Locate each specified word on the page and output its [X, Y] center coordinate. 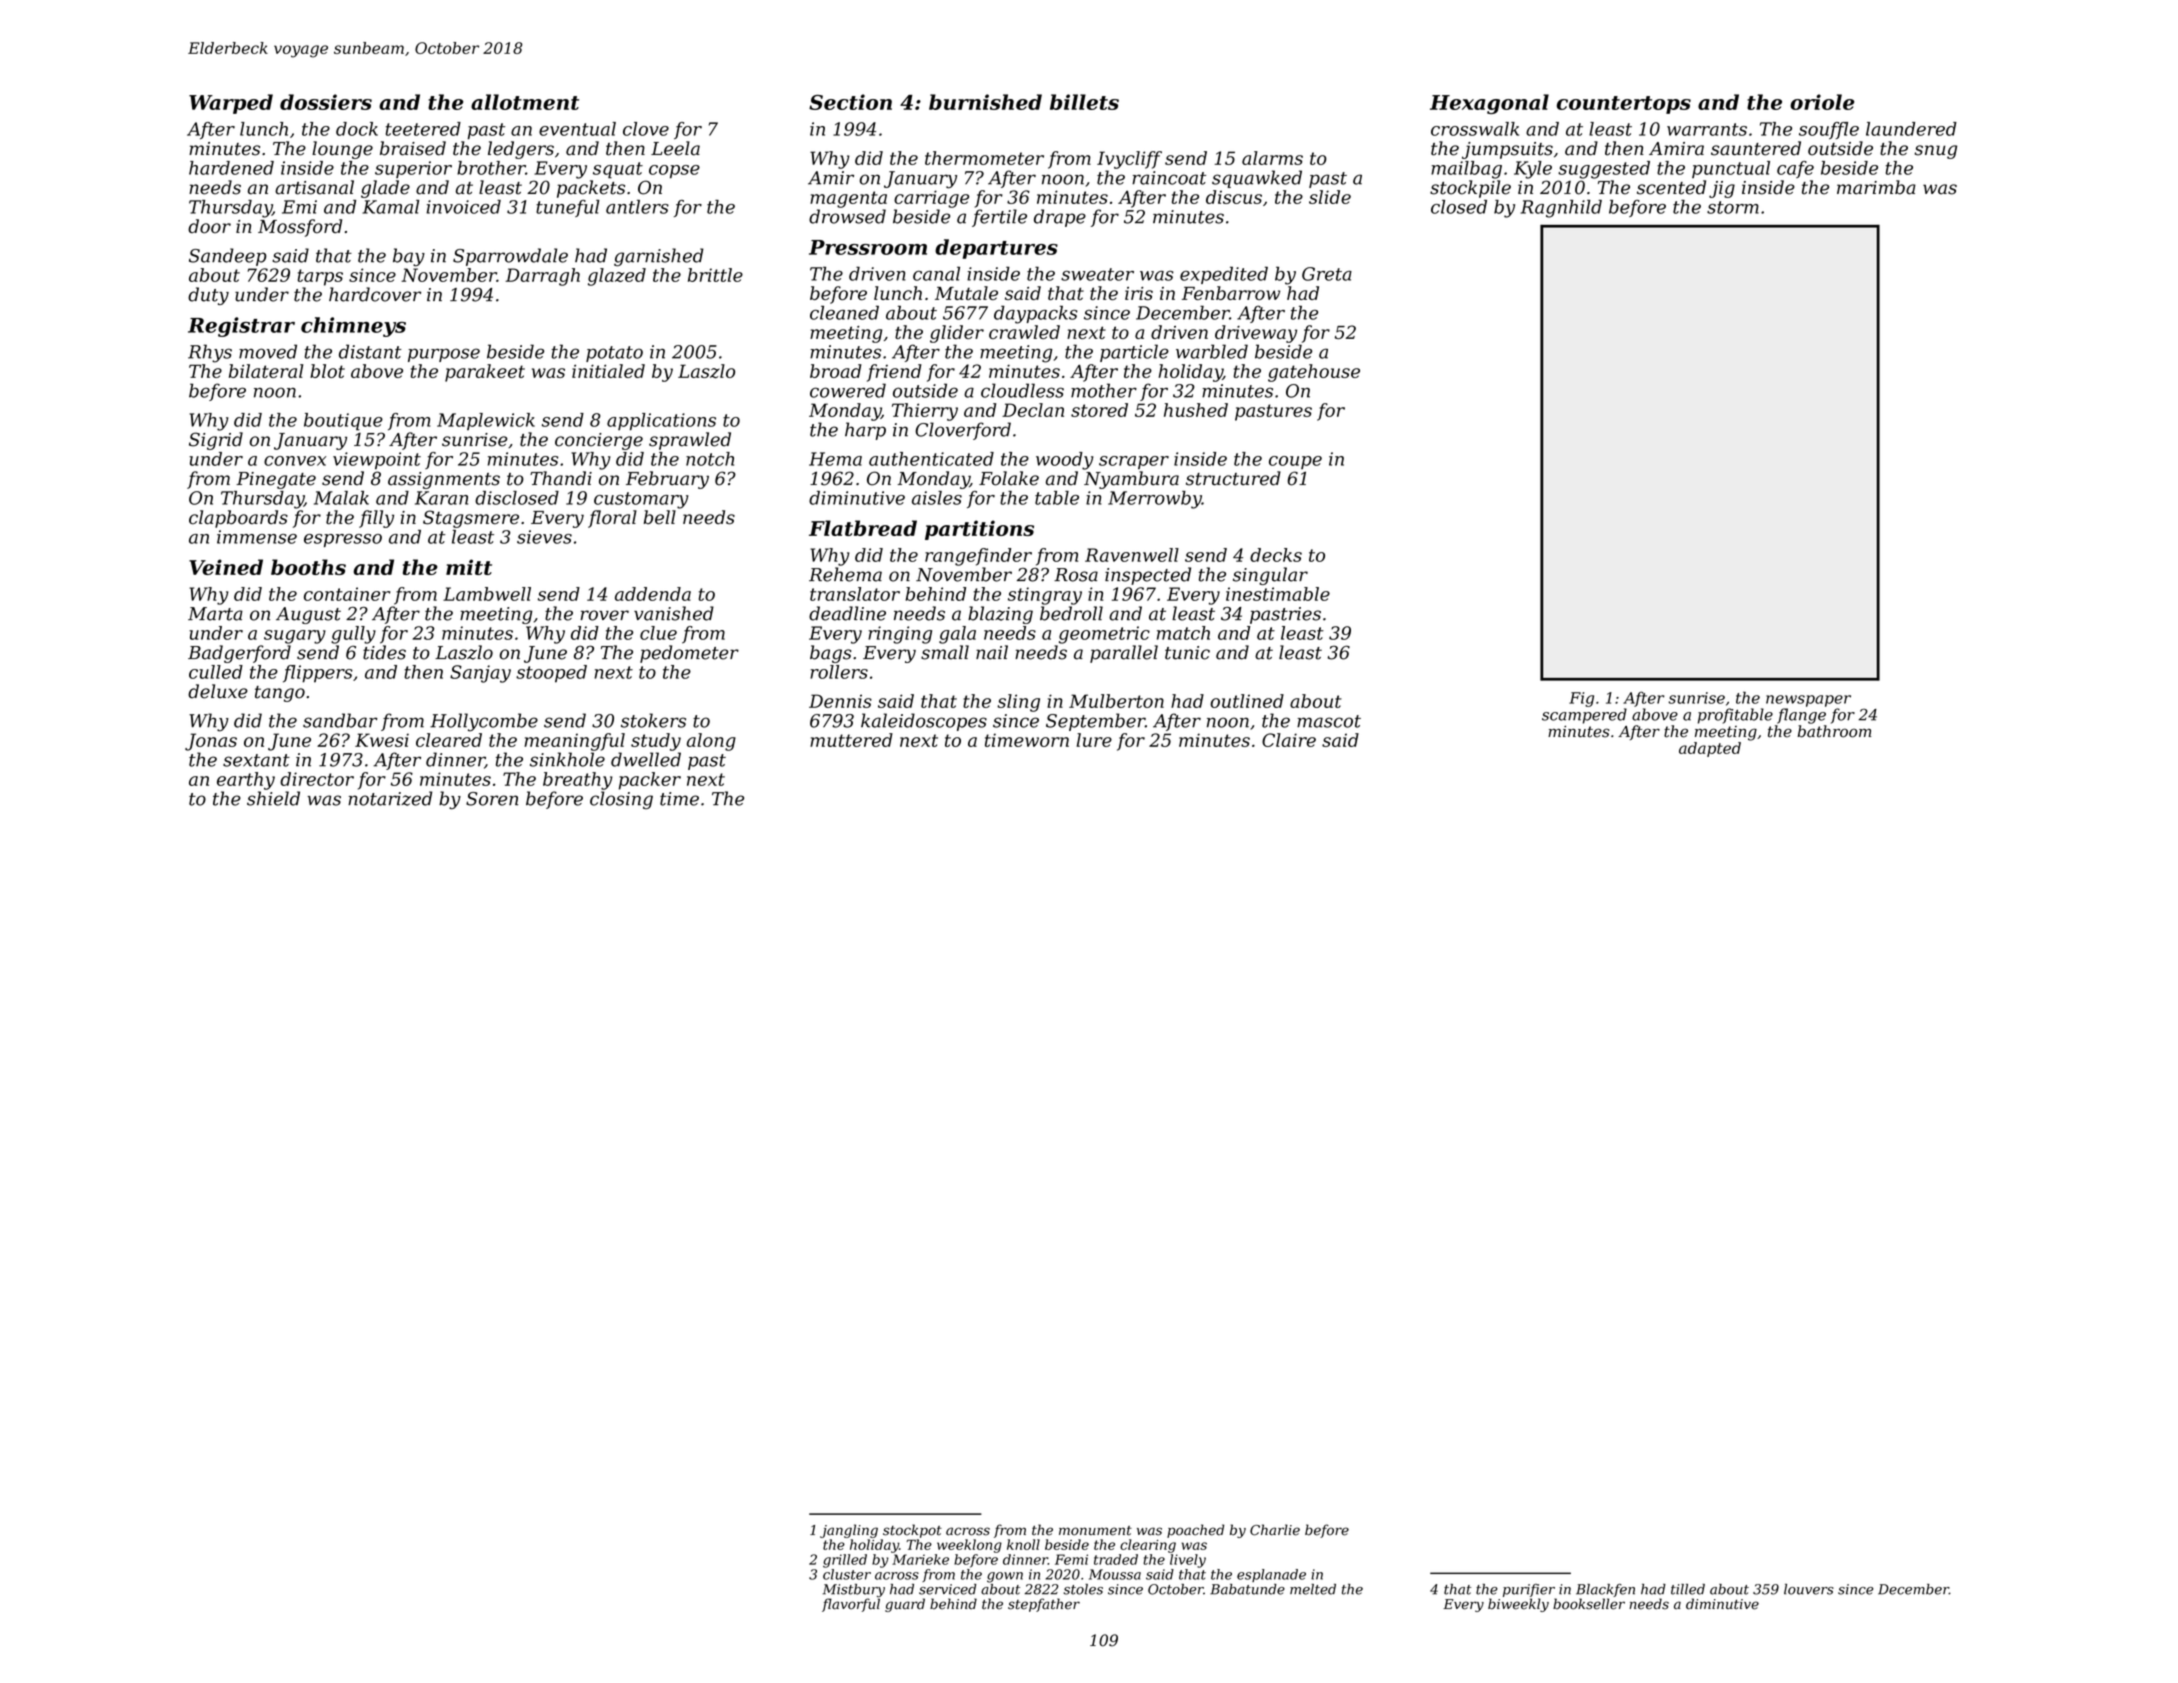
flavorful [851, 1605]
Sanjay [480, 674]
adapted [1710, 749]
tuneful [568, 208]
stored [1099, 410]
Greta [1327, 274]
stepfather [1044, 1605]
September [1095, 722]
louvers [1809, 1589]
